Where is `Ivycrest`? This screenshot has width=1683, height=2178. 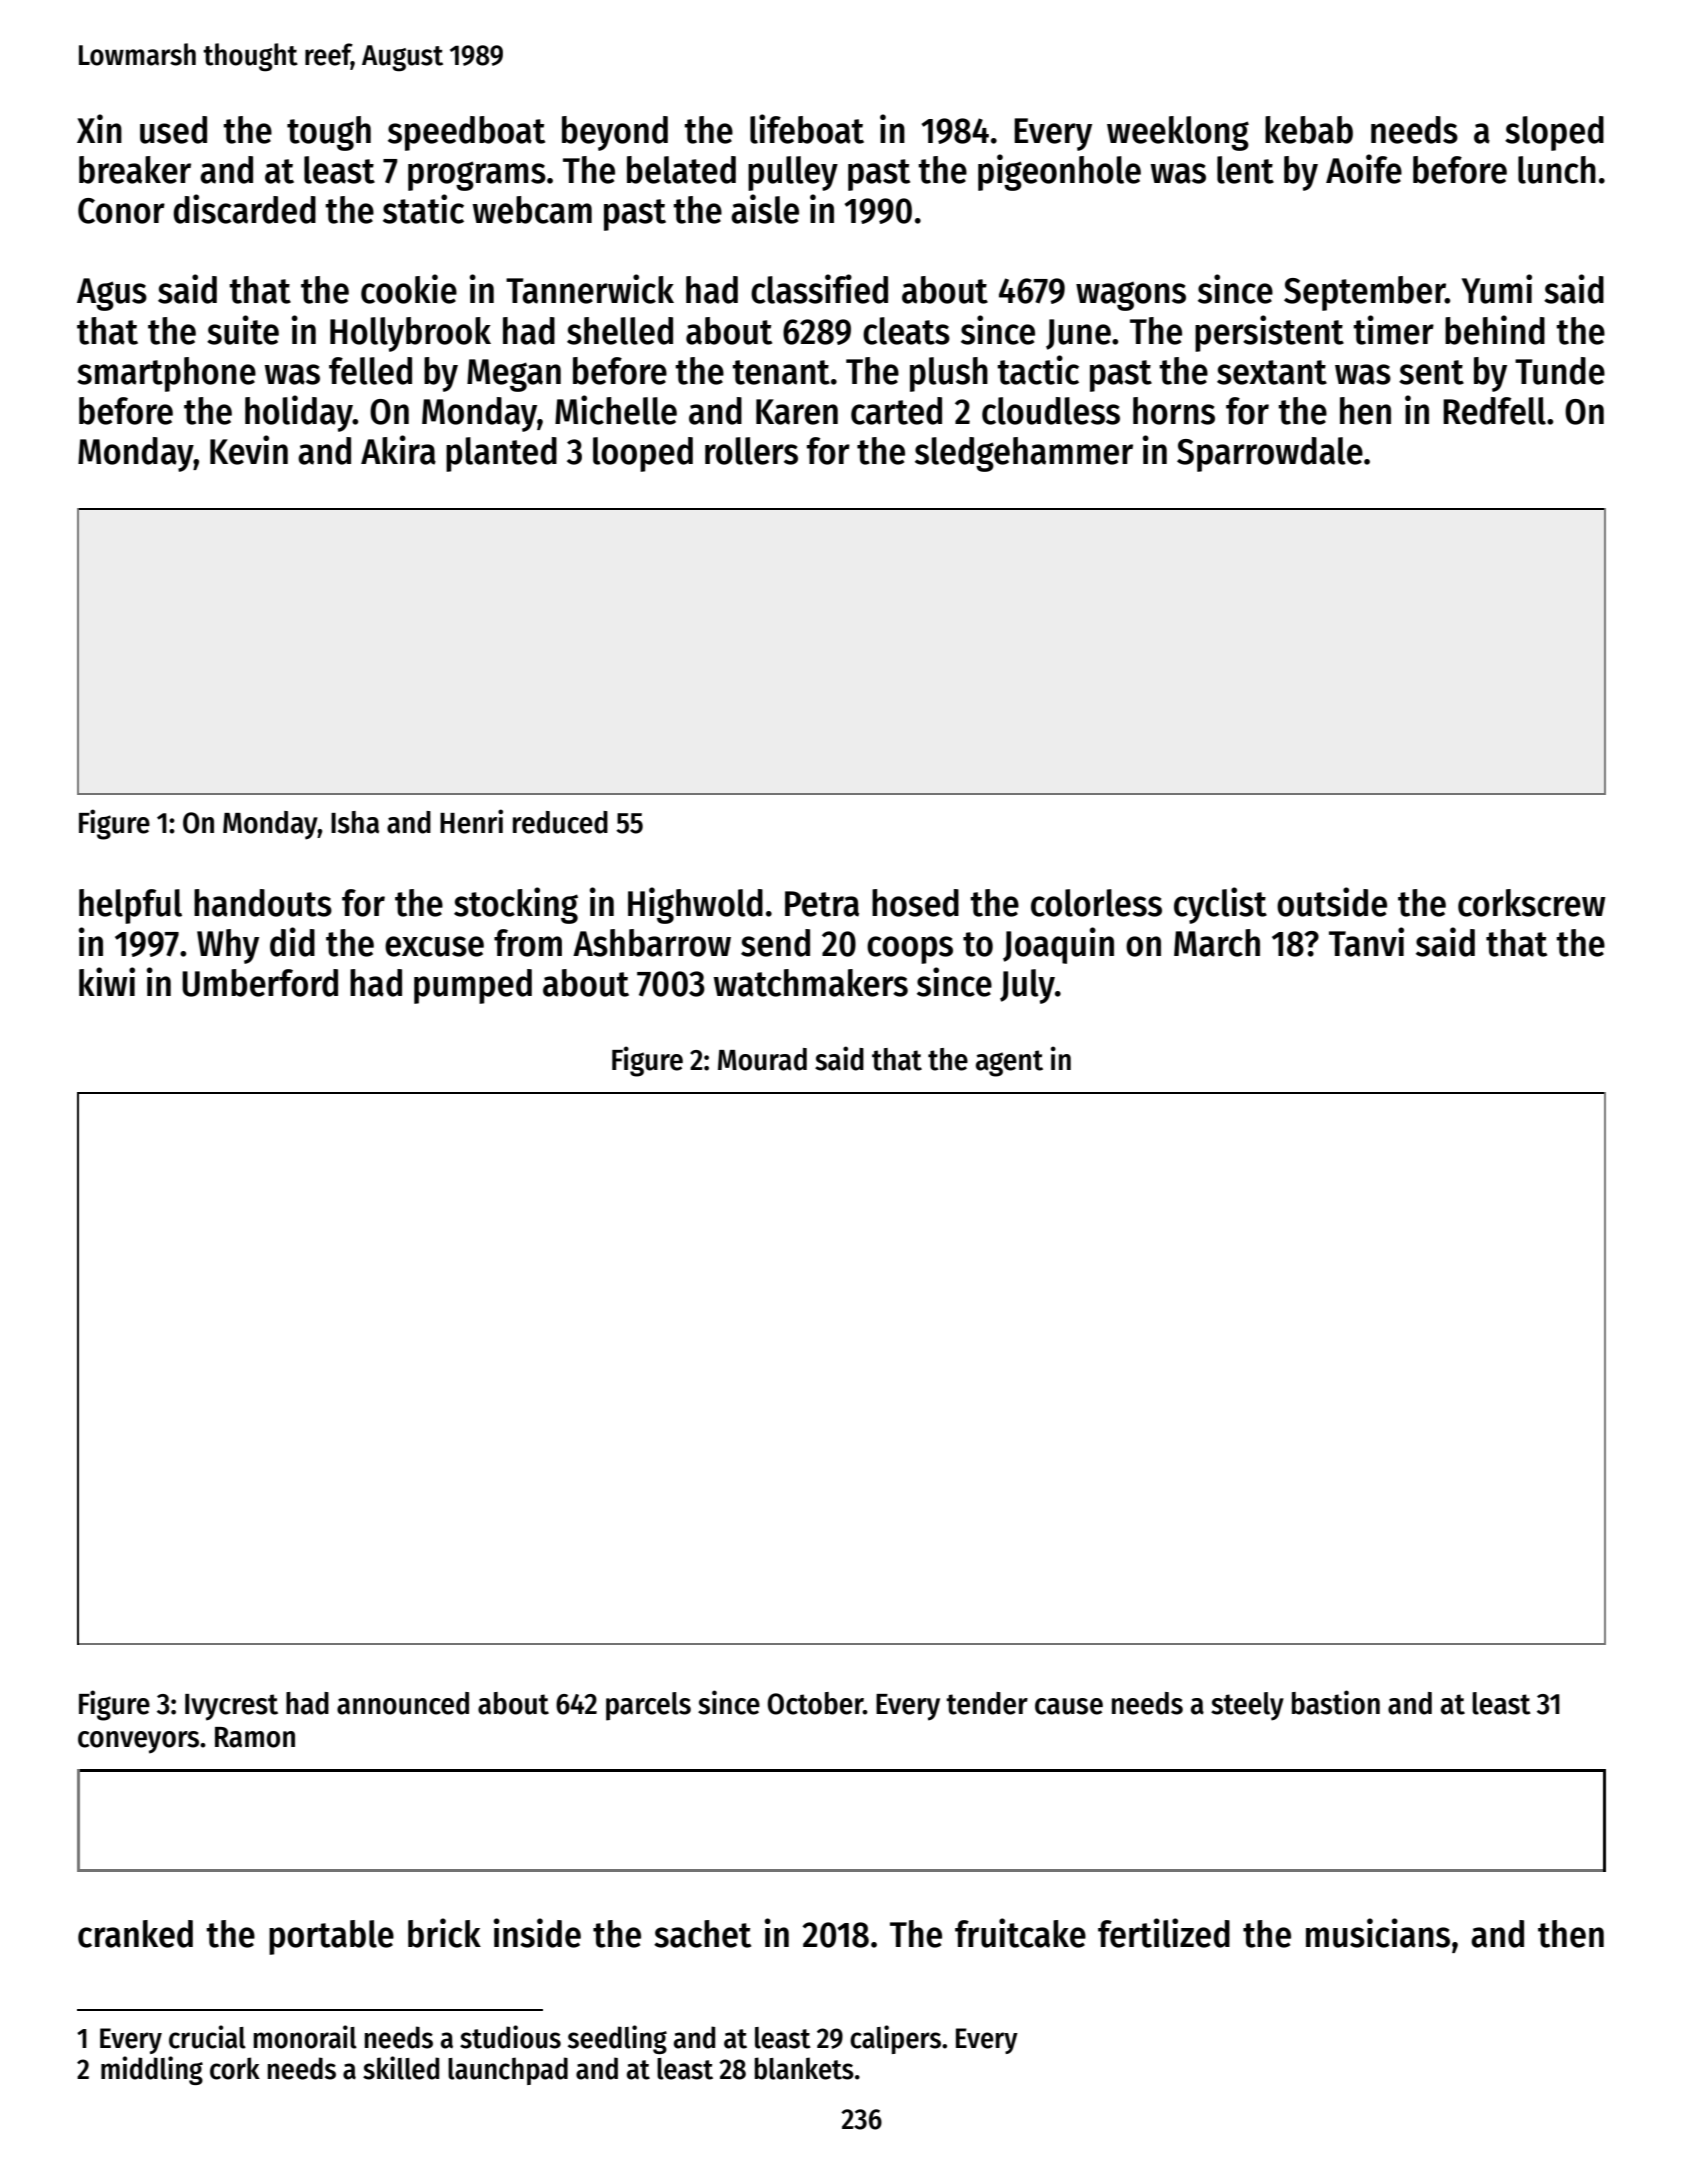
Ivycrest is located at coordinates (231, 1707).
